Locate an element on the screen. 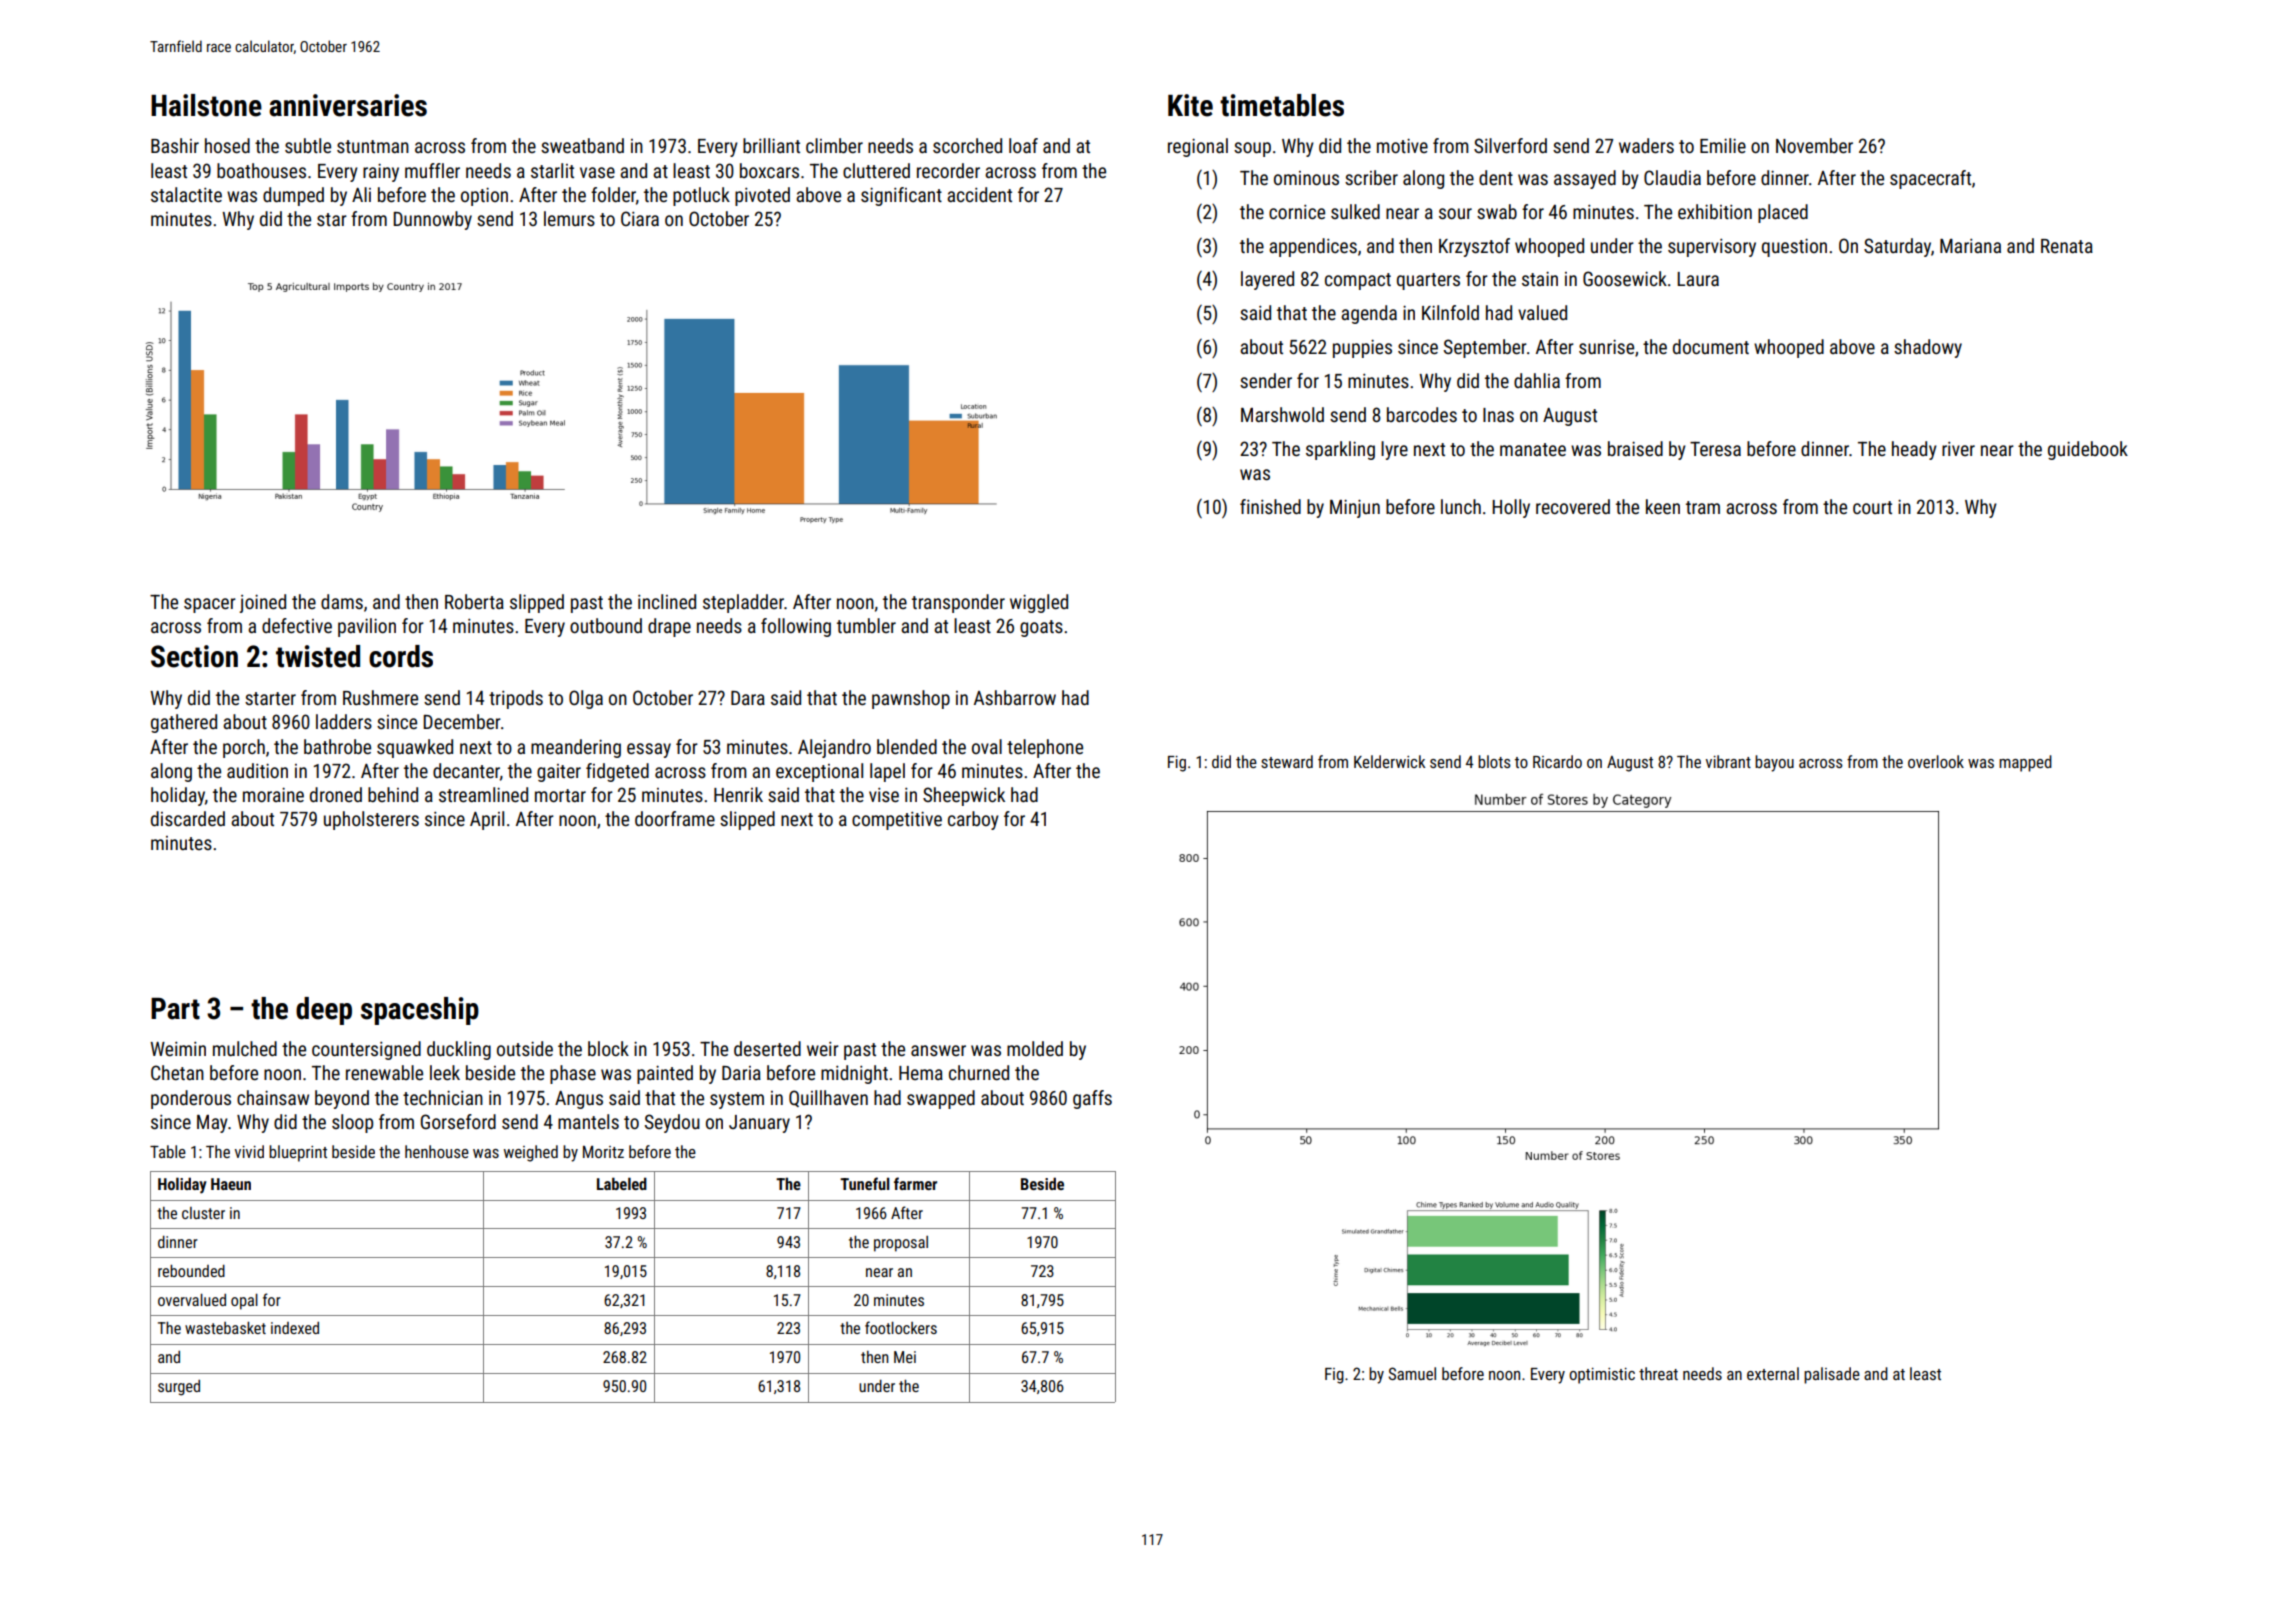 This screenshot has height=1614, width=2282. document is located at coordinates (1711, 346).
